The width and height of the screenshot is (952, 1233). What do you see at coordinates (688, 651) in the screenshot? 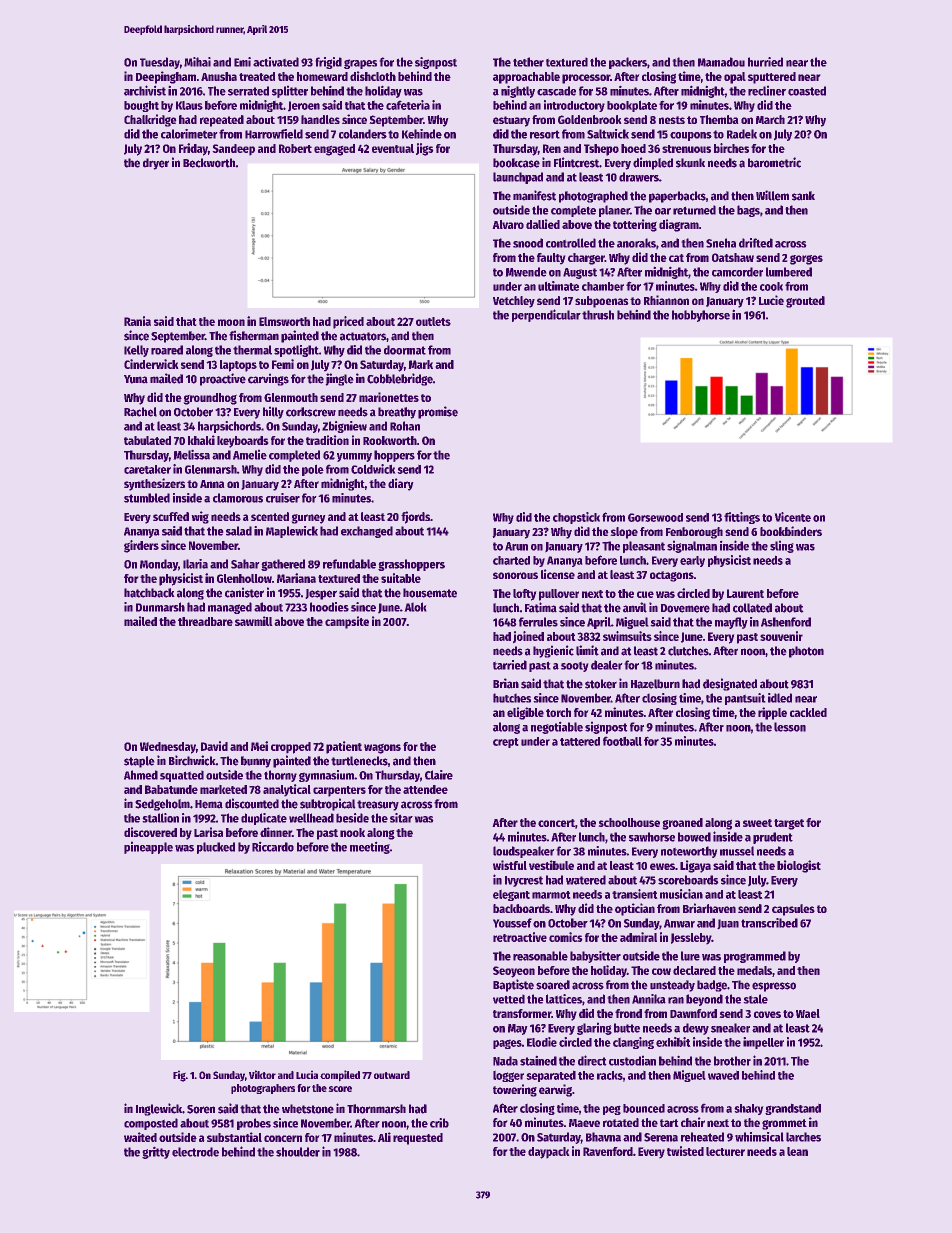
I see `clutches` at bounding box center [688, 651].
